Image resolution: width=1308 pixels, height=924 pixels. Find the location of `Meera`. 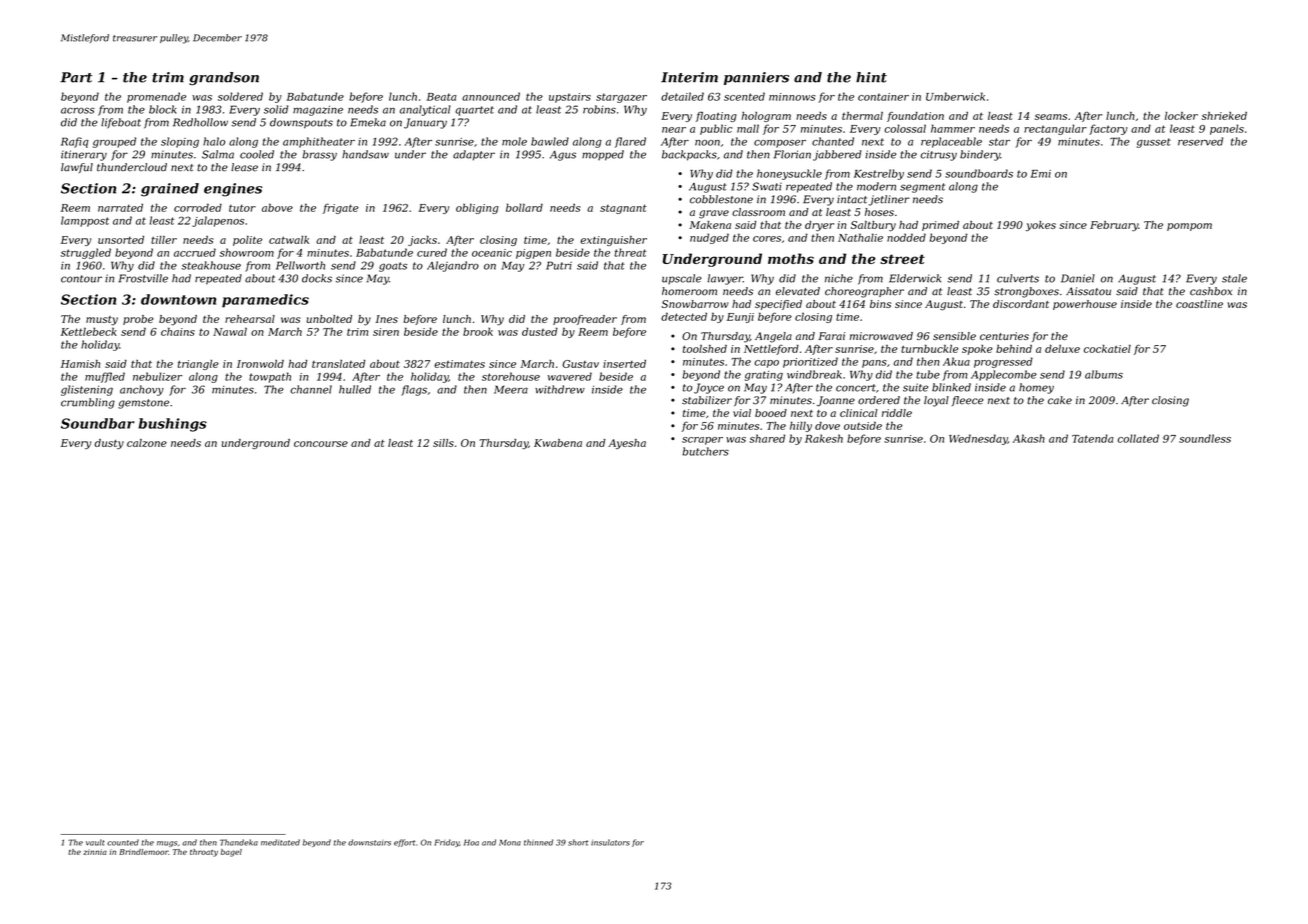

Meera is located at coordinates (511, 389).
